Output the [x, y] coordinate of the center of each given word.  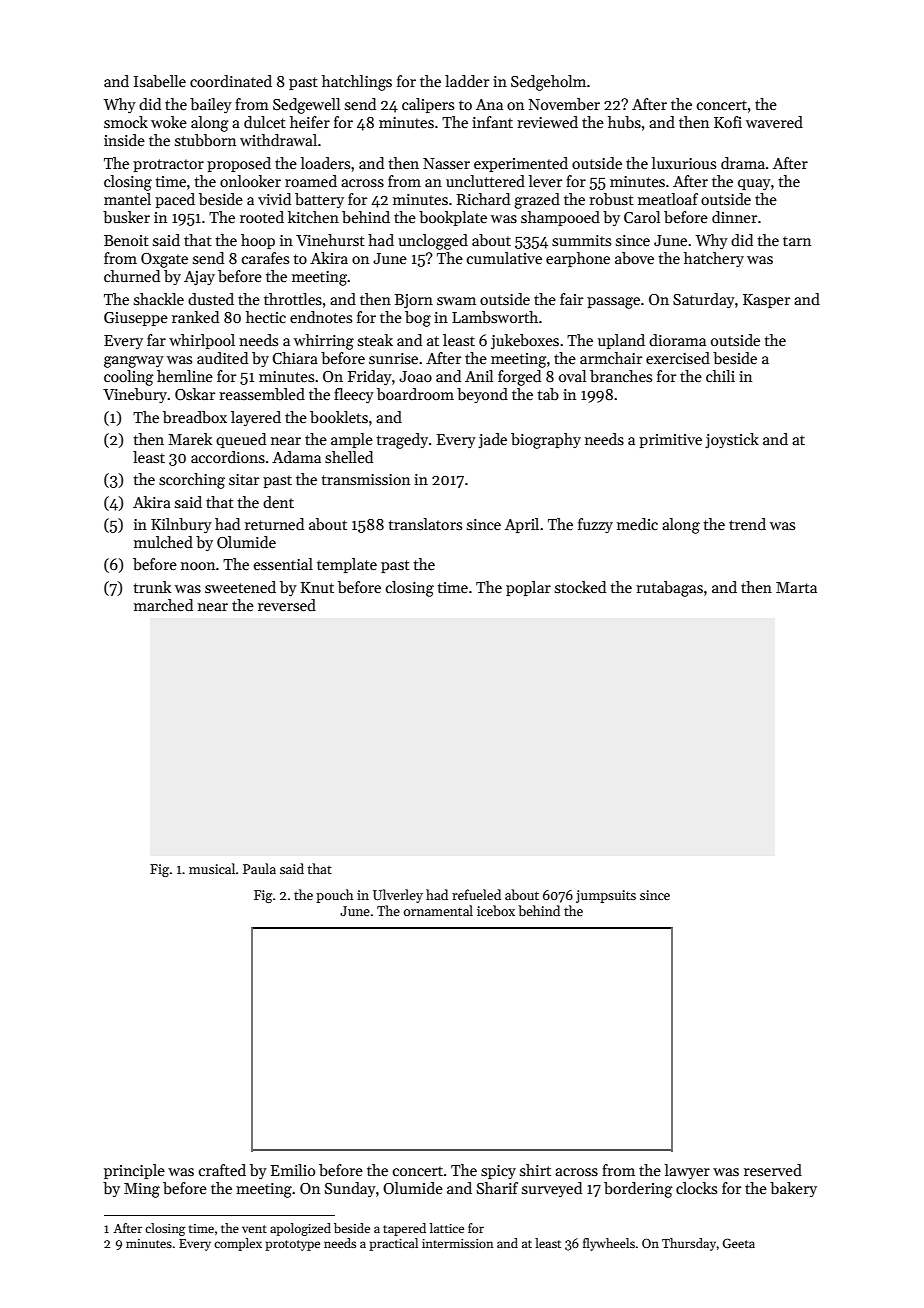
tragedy [402, 441]
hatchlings [357, 83]
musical [212, 868]
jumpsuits [606, 896]
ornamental [438, 910]
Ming [142, 1190]
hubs [624, 122]
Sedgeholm [548, 83]
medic [637, 524]
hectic [266, 317]
